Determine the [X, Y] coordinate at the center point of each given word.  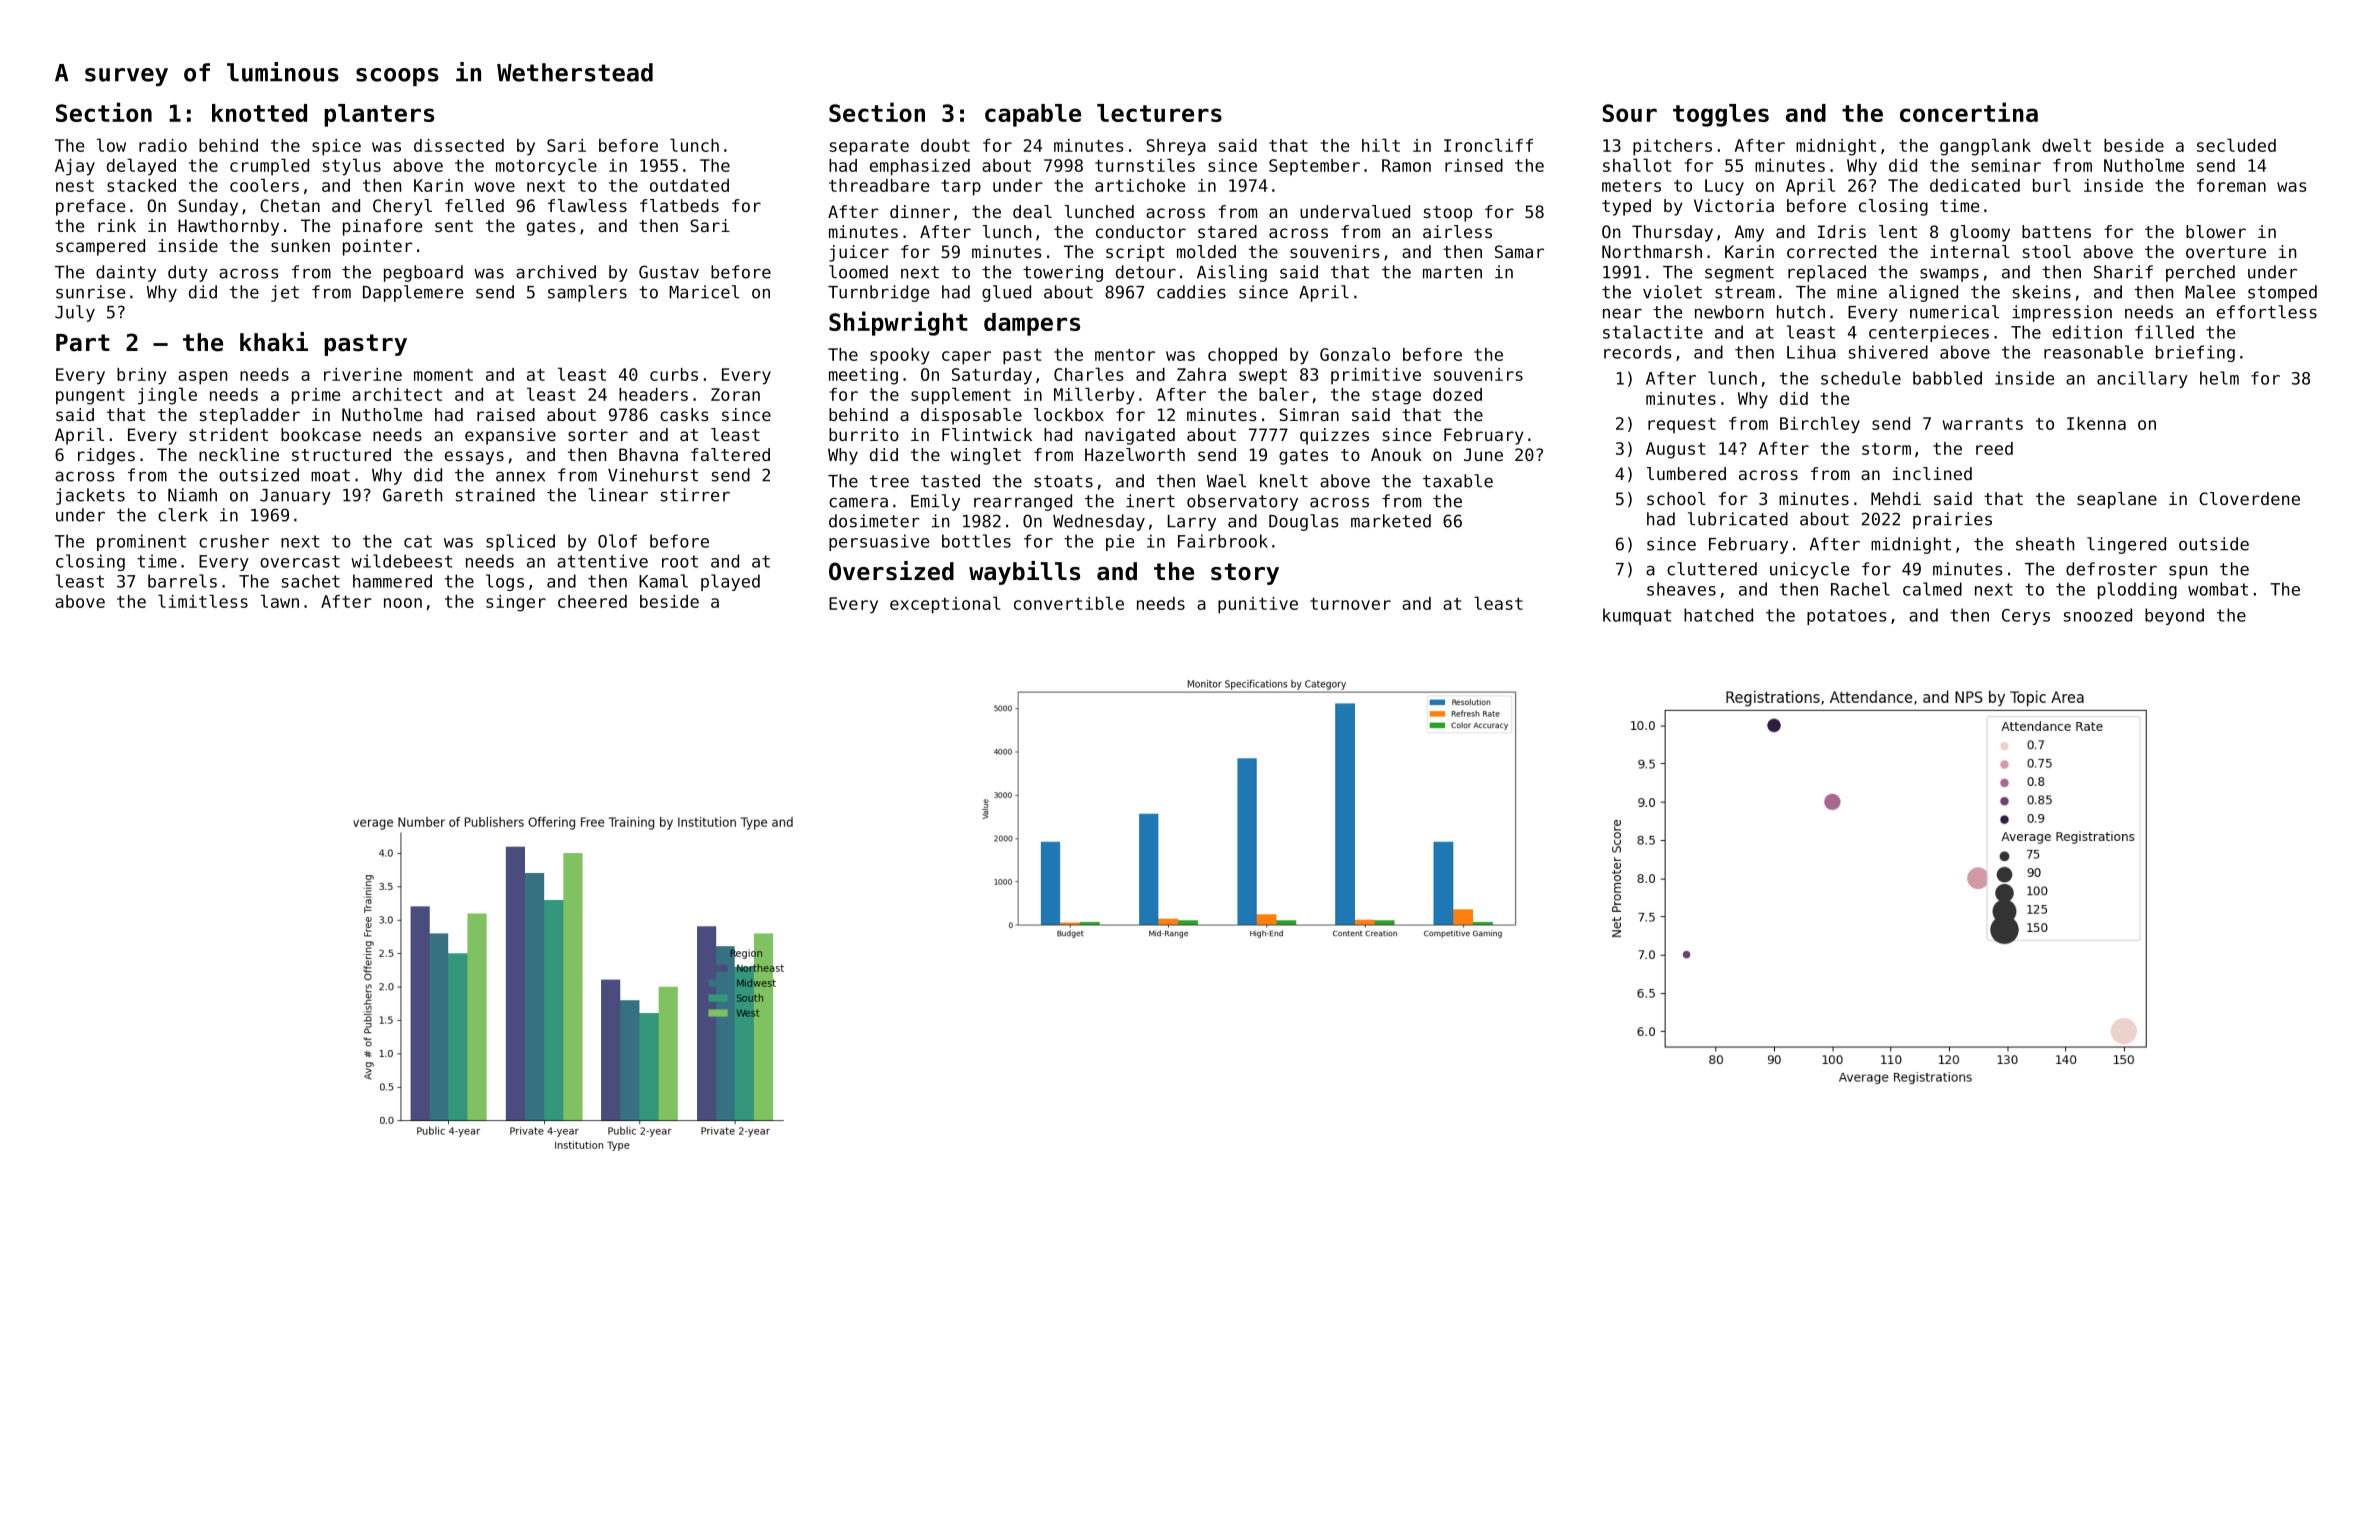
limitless [203, 601]
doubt [945, 145]
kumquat [1637, 616]
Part [83, 343]
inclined [1932, 473]
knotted [259, 113]
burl [2052, 185]
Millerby [1094, 396]
